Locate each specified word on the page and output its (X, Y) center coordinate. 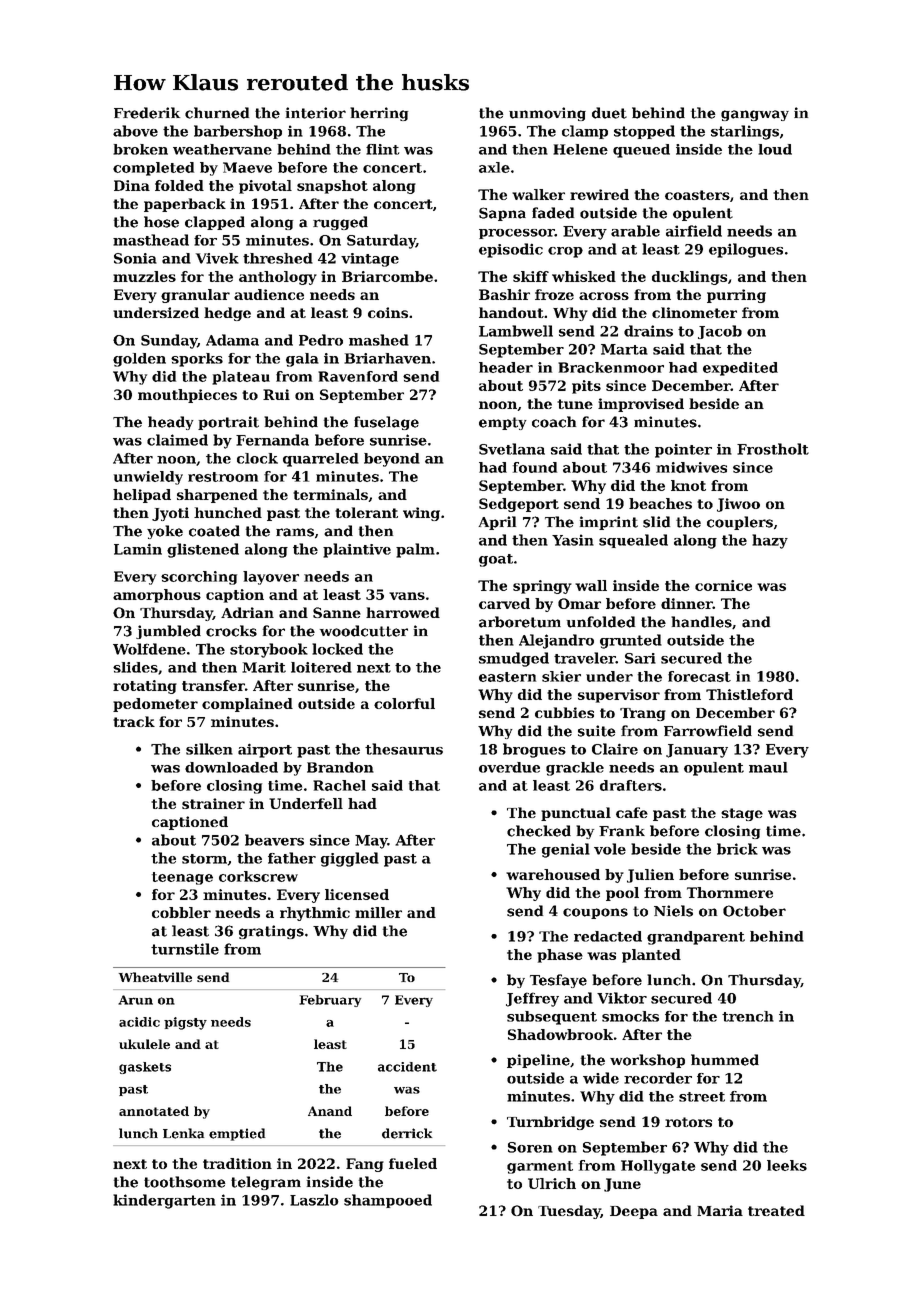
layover (271, 578)
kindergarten (164, 1201)
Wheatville (155, 977)
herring (379, 114)
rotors (688, 1122)
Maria (720, 1210)
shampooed (388, 1201)
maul (768, 767)
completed (153, 169)
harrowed (403, 612)
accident (407, 1067)
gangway (755, 115)
